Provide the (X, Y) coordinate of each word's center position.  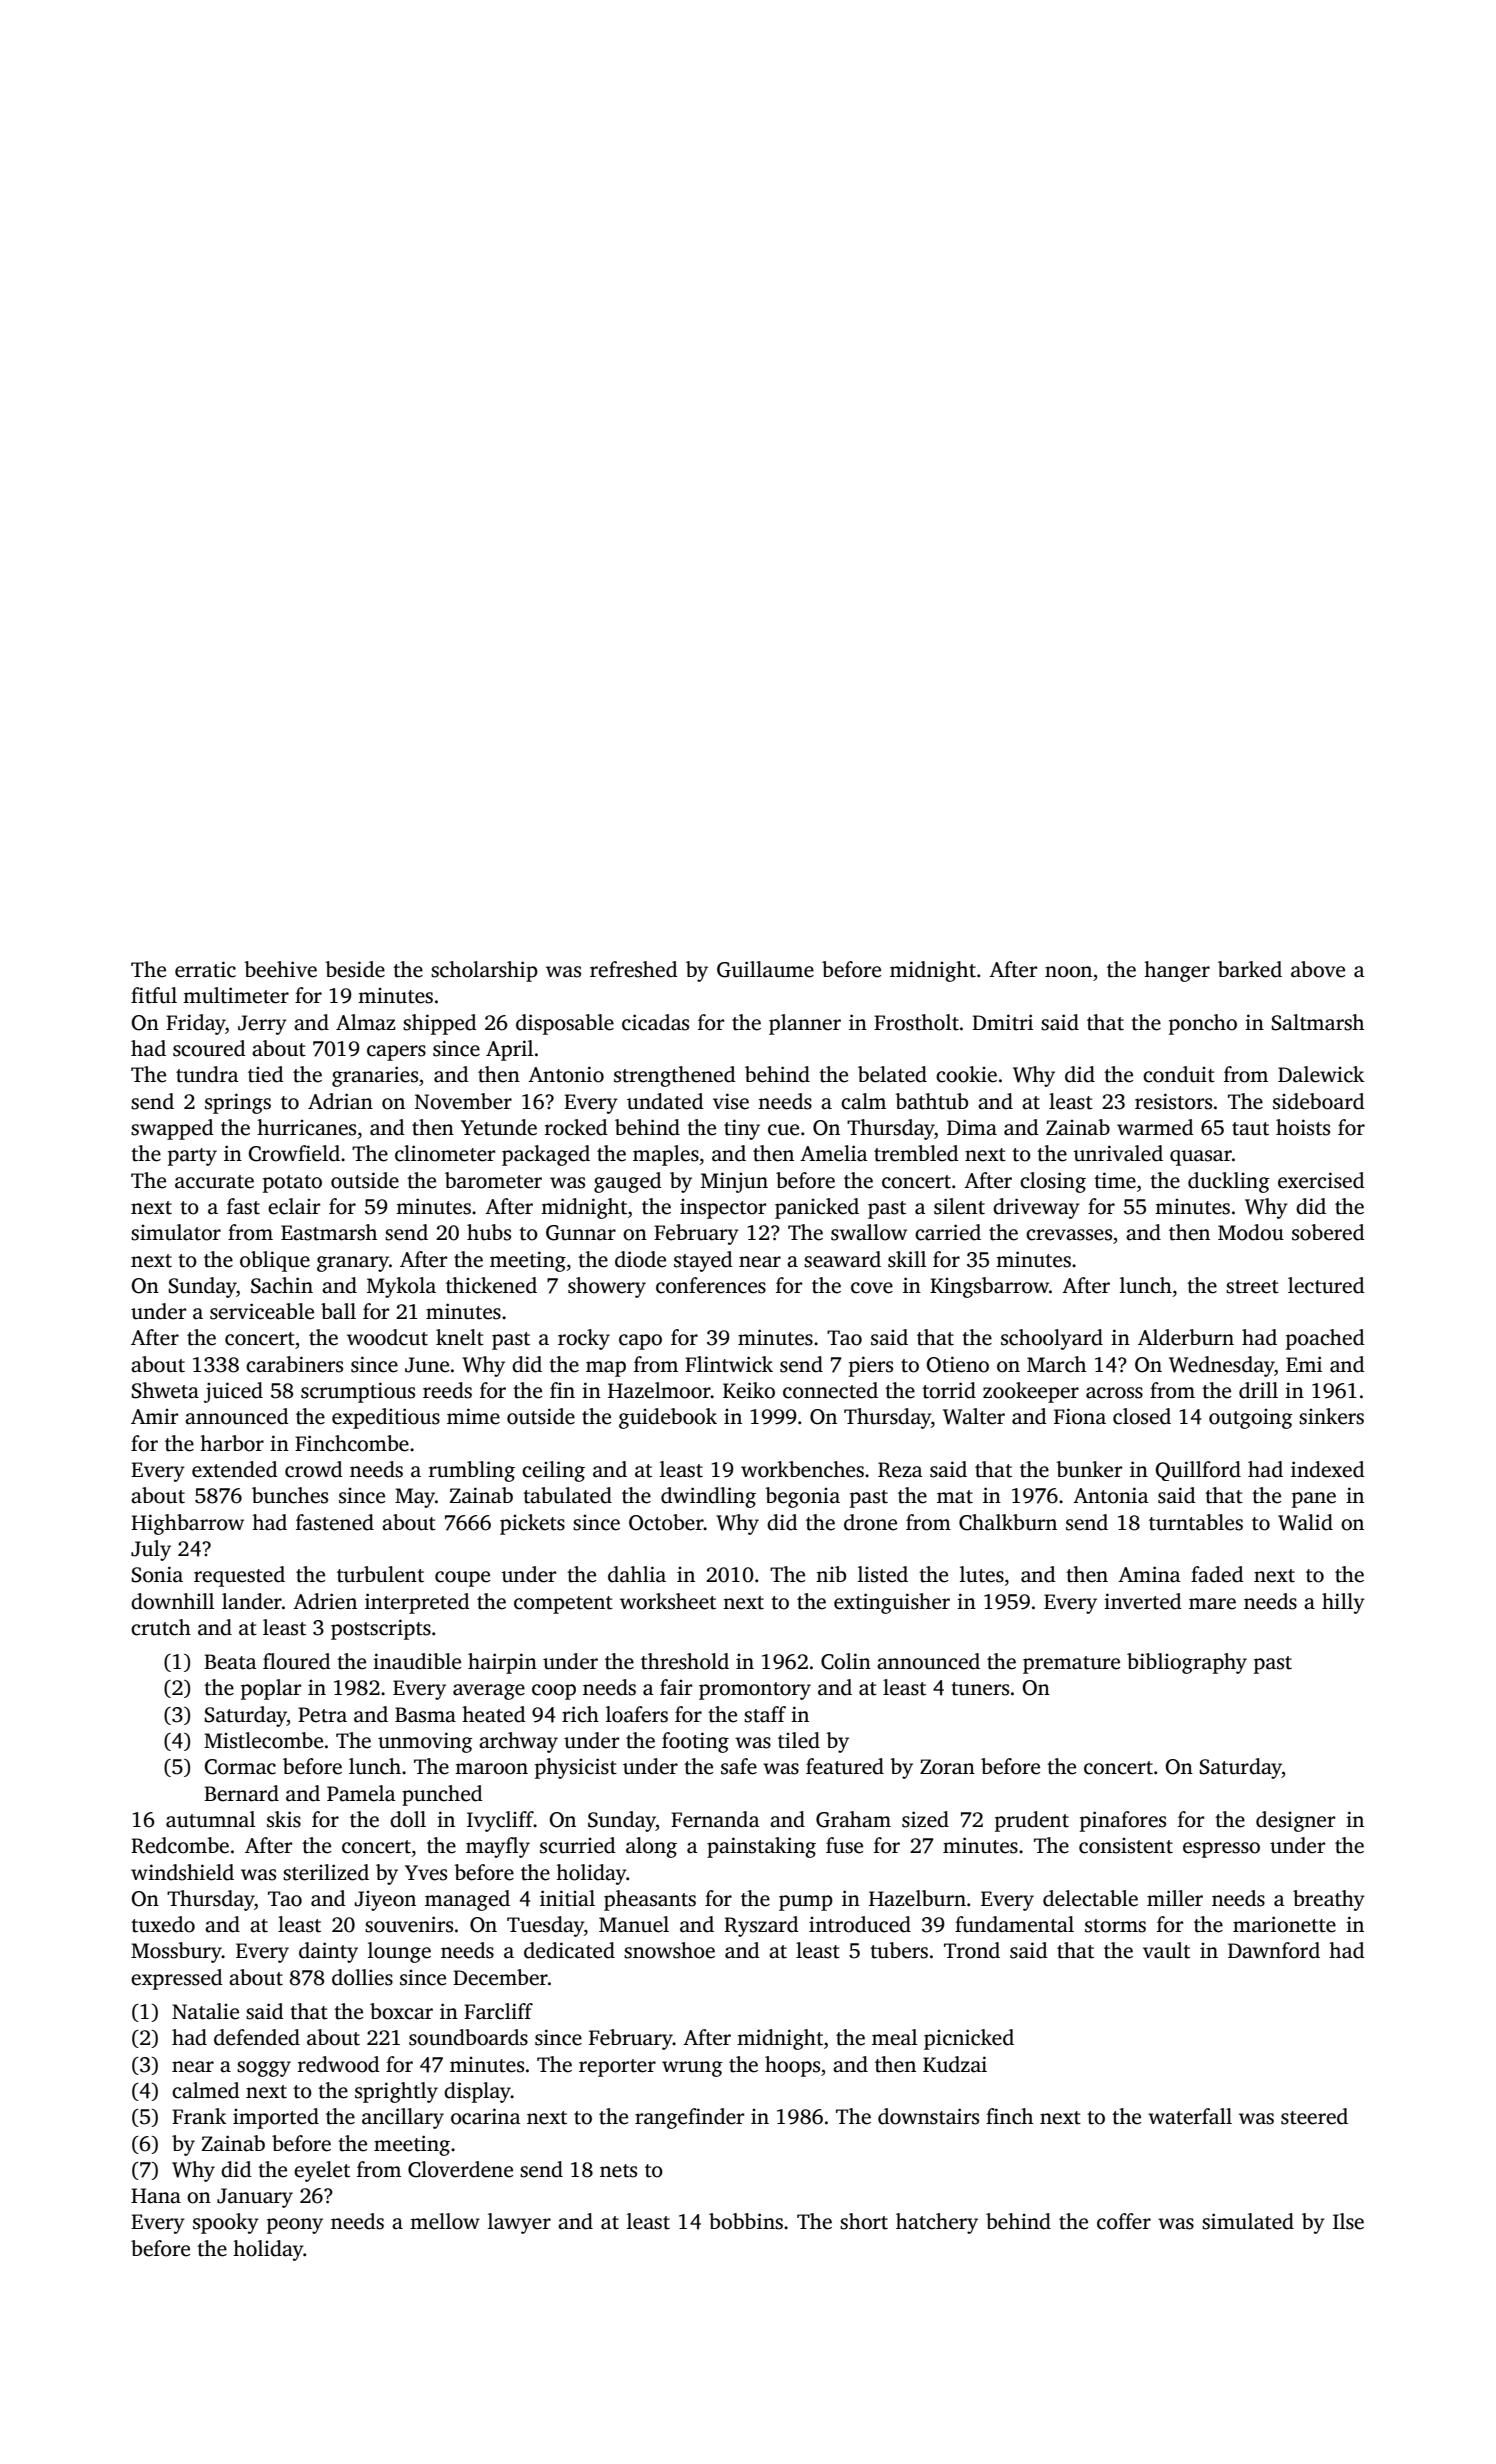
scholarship (484, 971)
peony (295, 2226)
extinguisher (892, 1603)
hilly (1343, 1603)
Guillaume (765, 969)
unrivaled (1118, 1153)
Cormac (240, 1767)
